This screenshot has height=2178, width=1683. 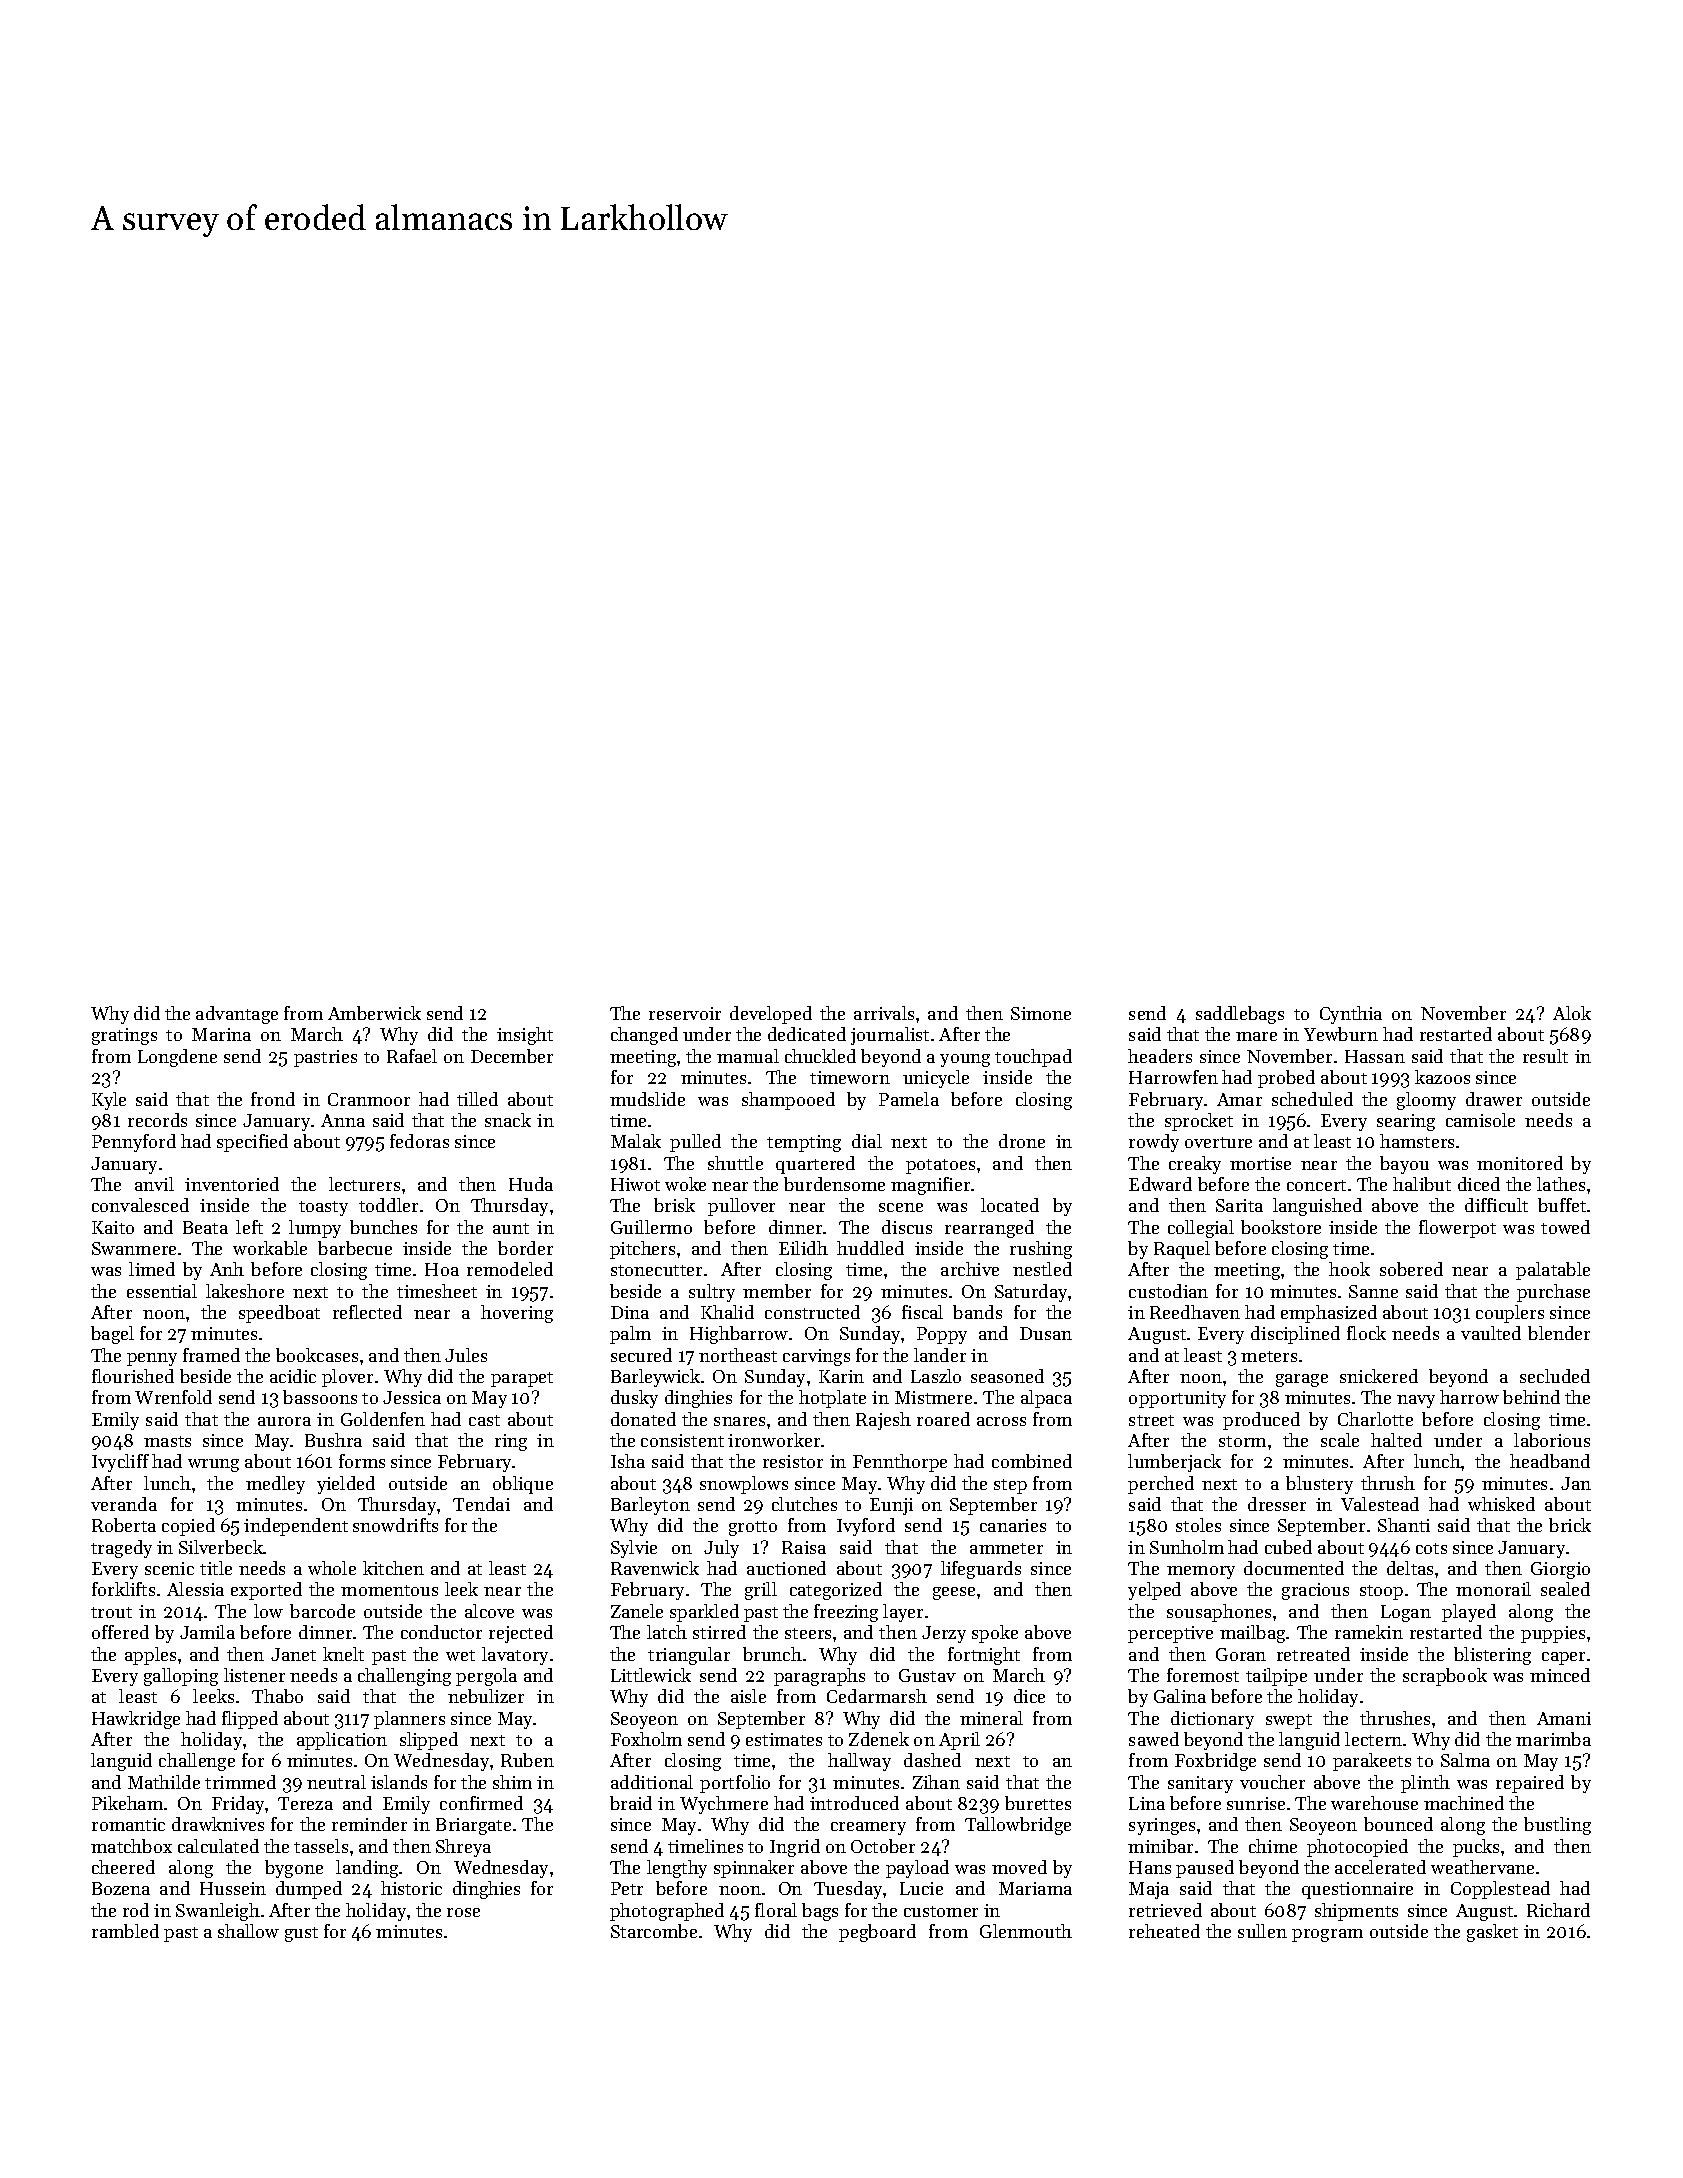 What do you see at coordinates (1218, 1142) in the screenshot?
I see `overture` at bounding box center [1218, 1142].
